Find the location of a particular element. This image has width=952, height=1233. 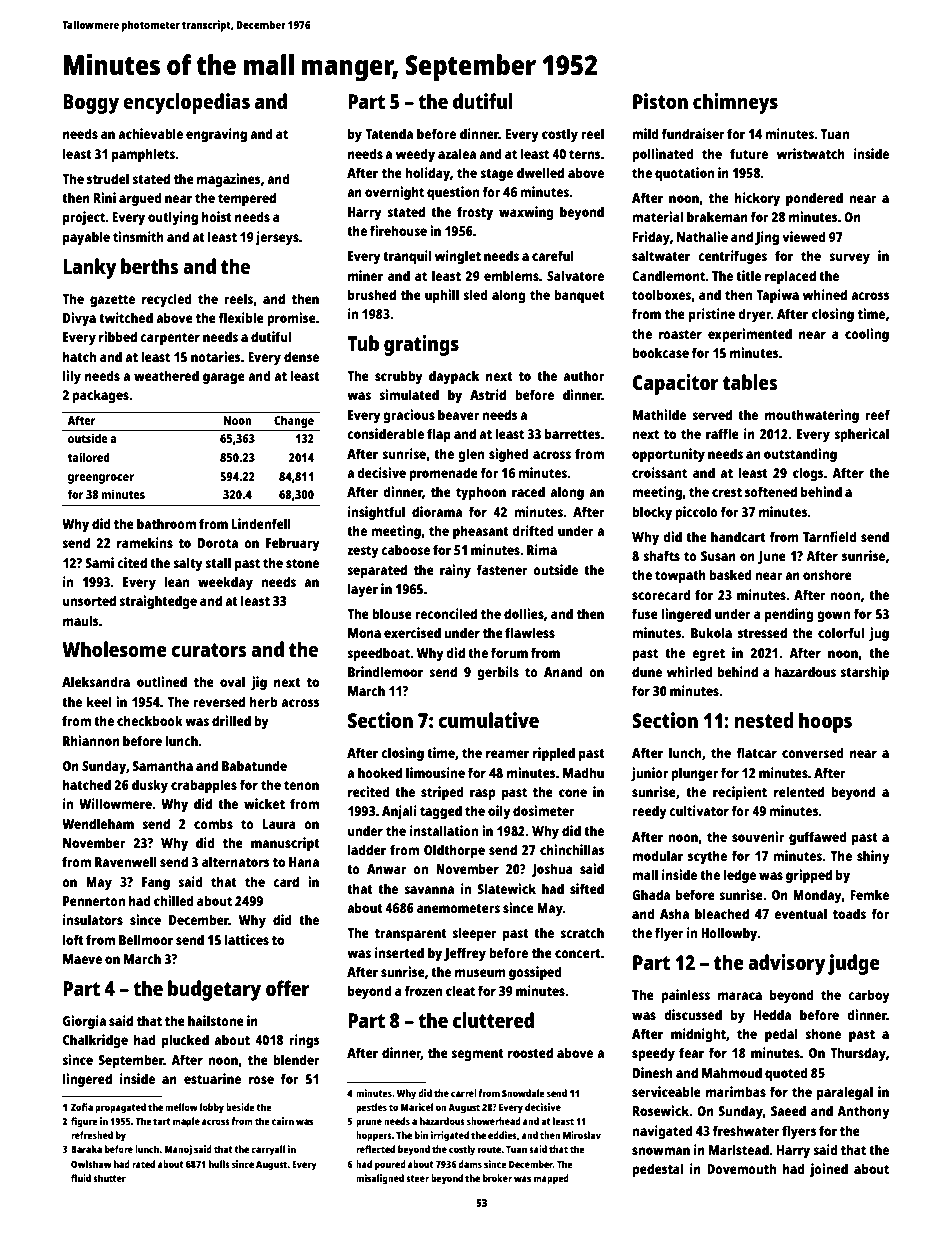

blouse is located at coordinates (392, 613).
